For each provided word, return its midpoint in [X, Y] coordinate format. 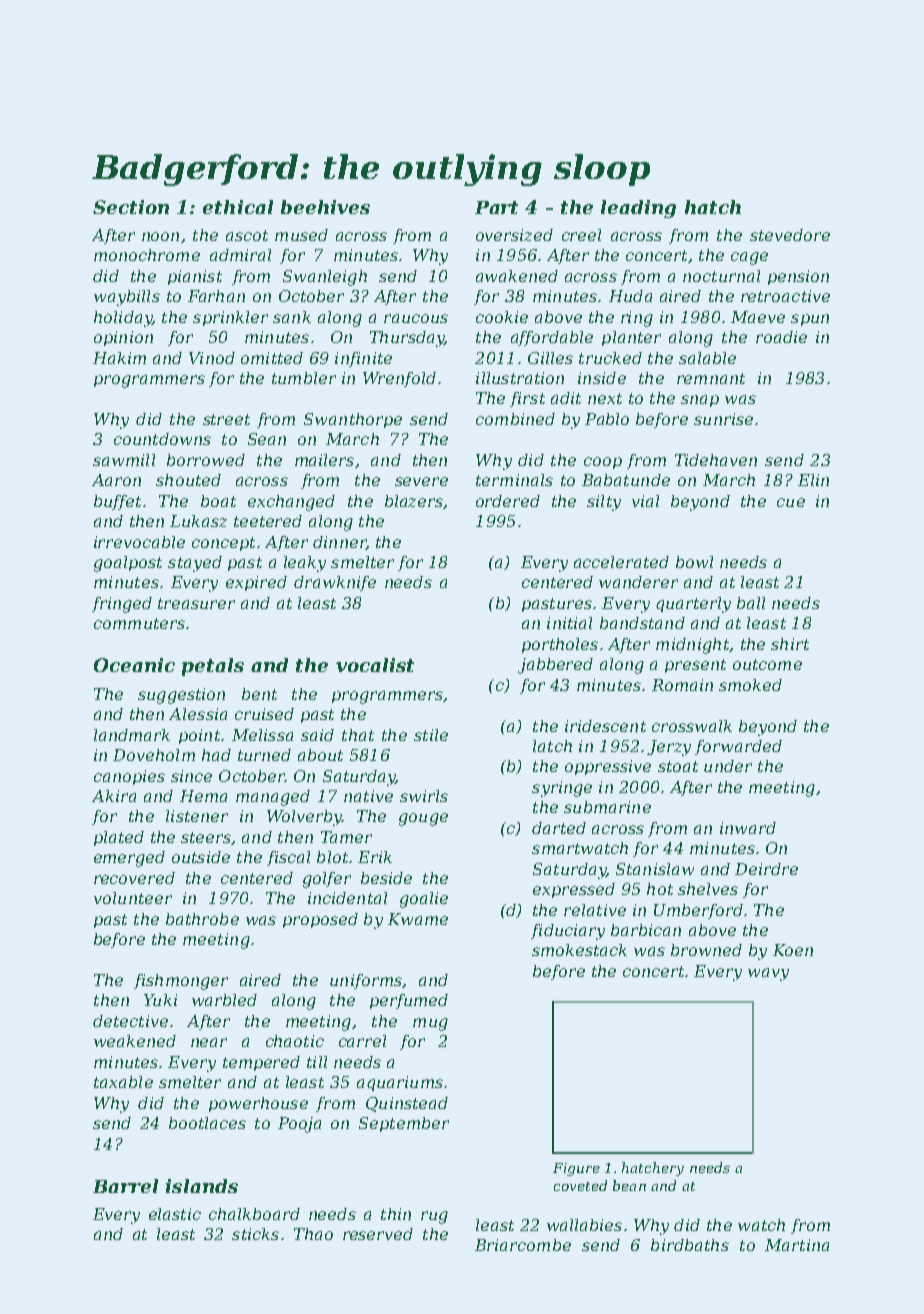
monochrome [147, 255]
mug [430, 1024]
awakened [517, 276]
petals [213, 667]
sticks [255, 1234]
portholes [560, 645]
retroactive [785, 296]
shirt [790, 644]
